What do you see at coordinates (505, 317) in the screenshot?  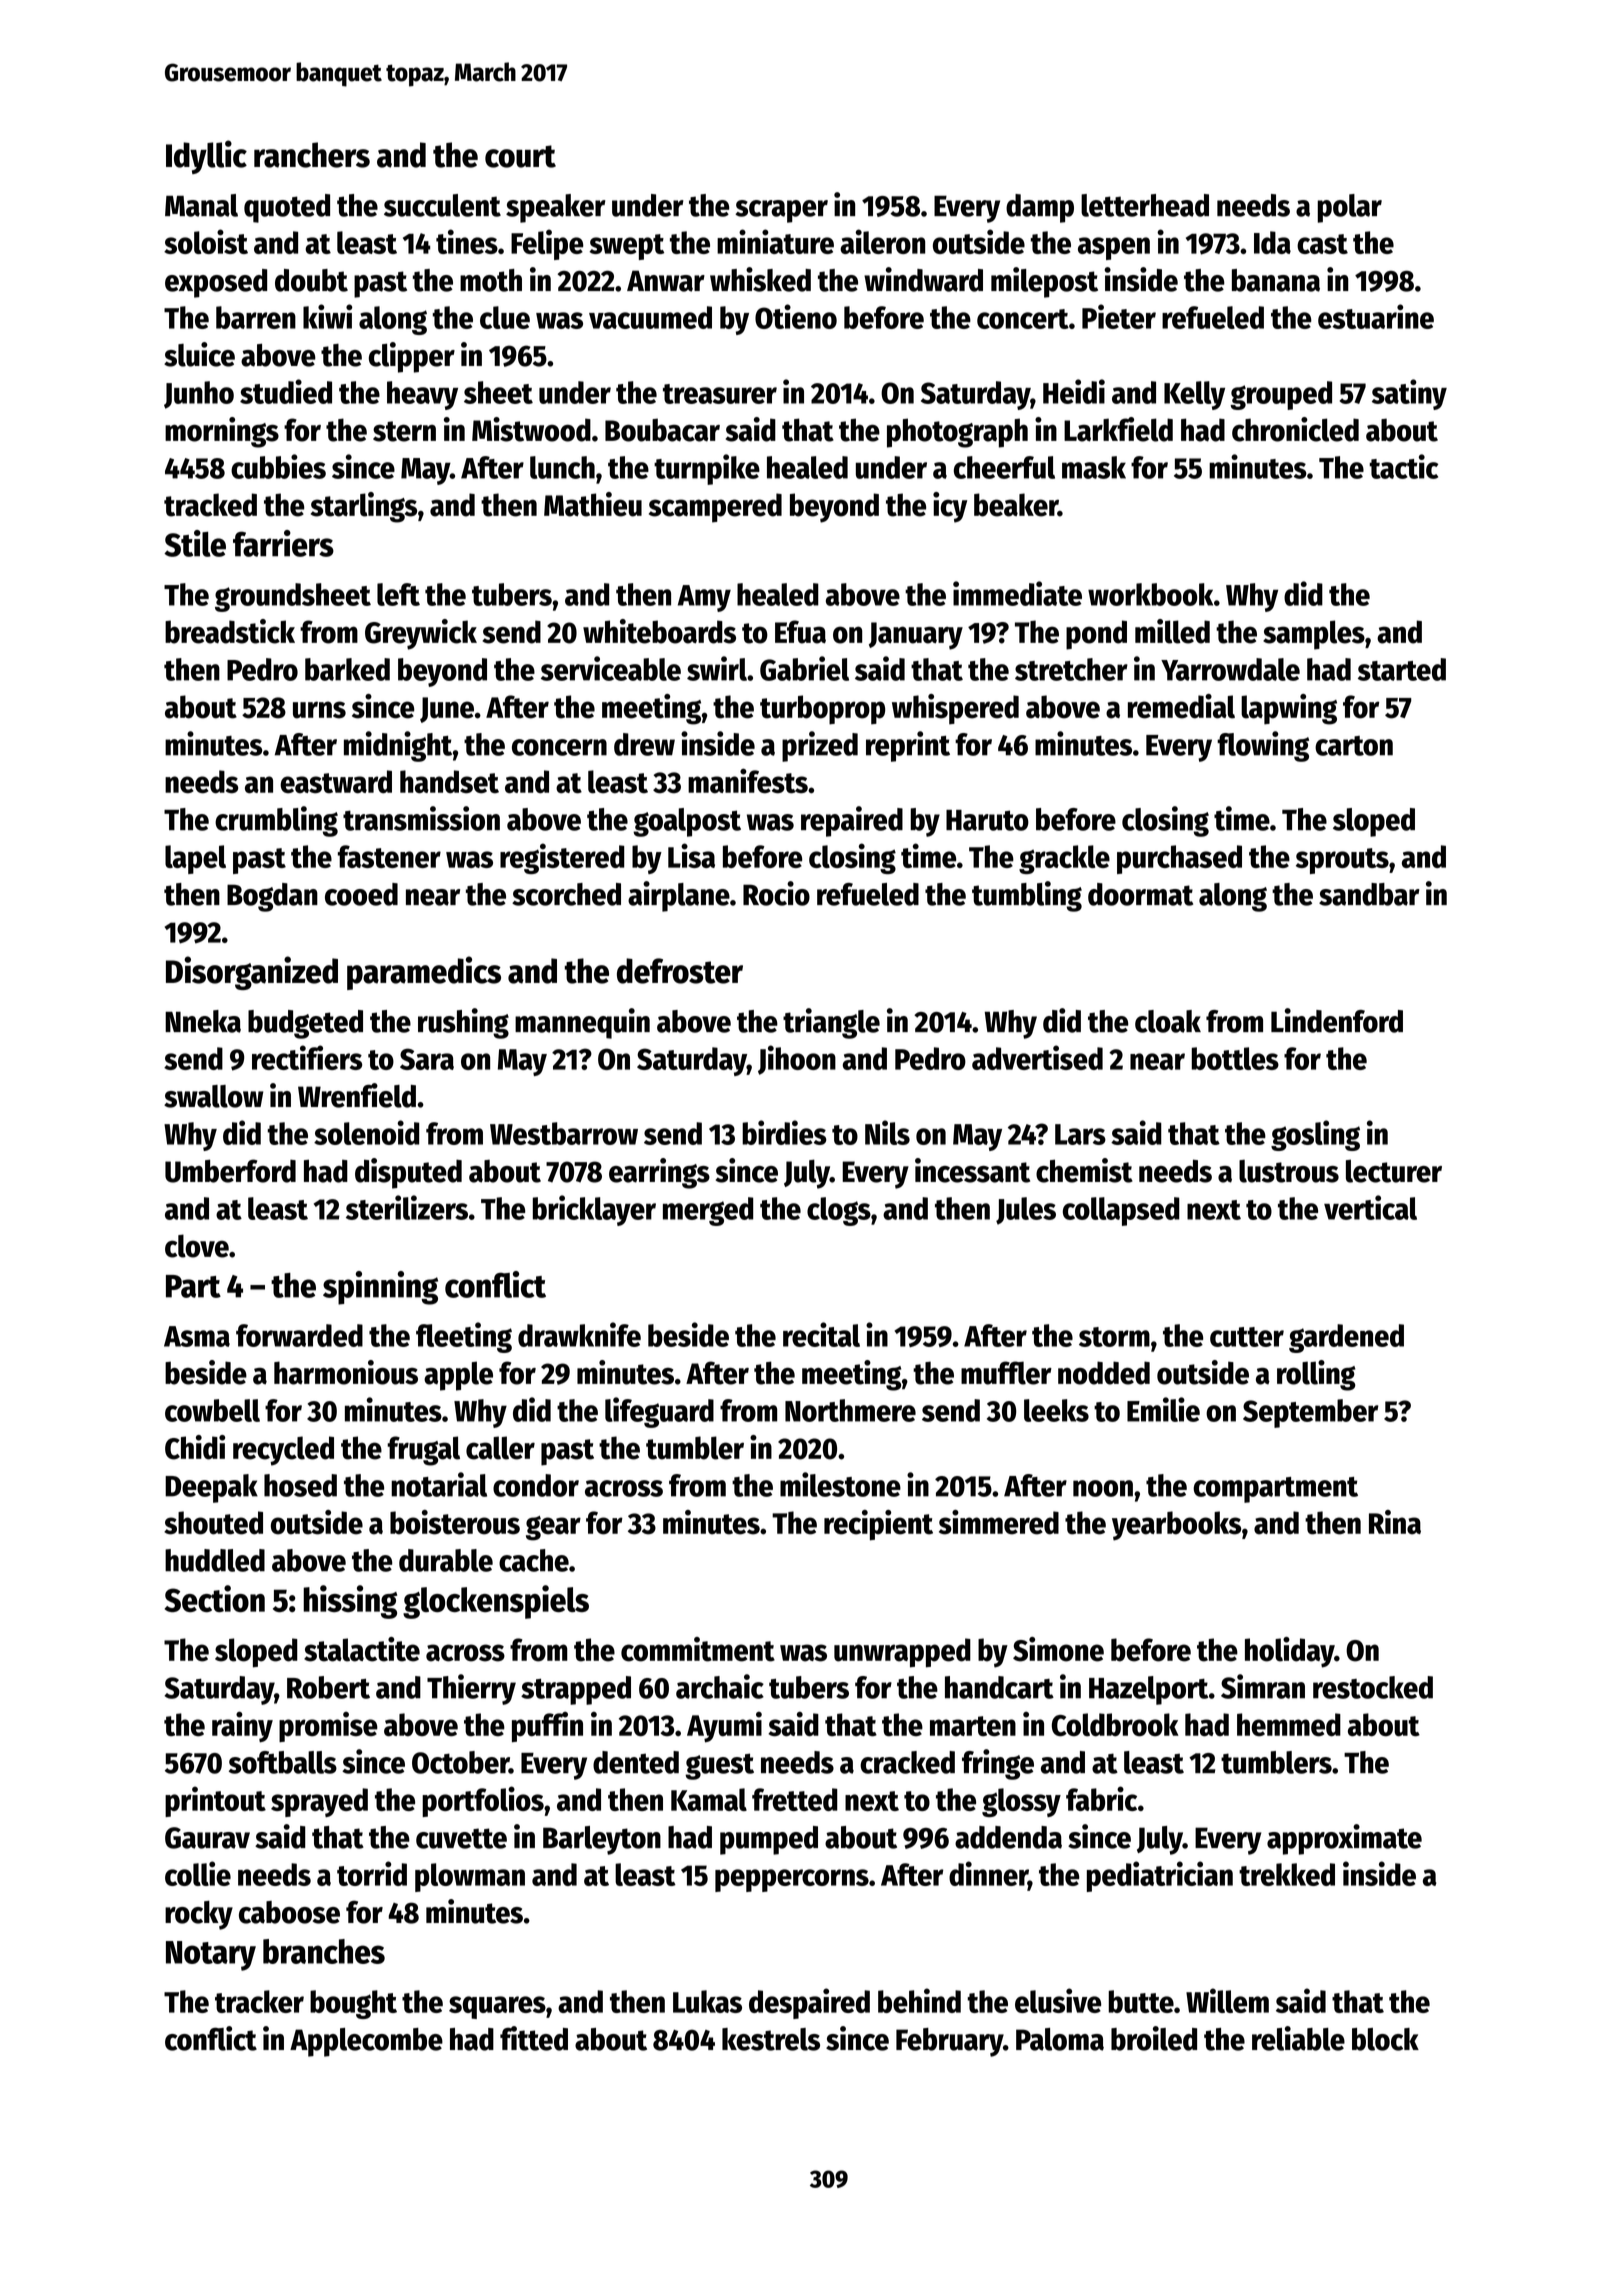 I see `clue` at bounding box center [505, 317].
